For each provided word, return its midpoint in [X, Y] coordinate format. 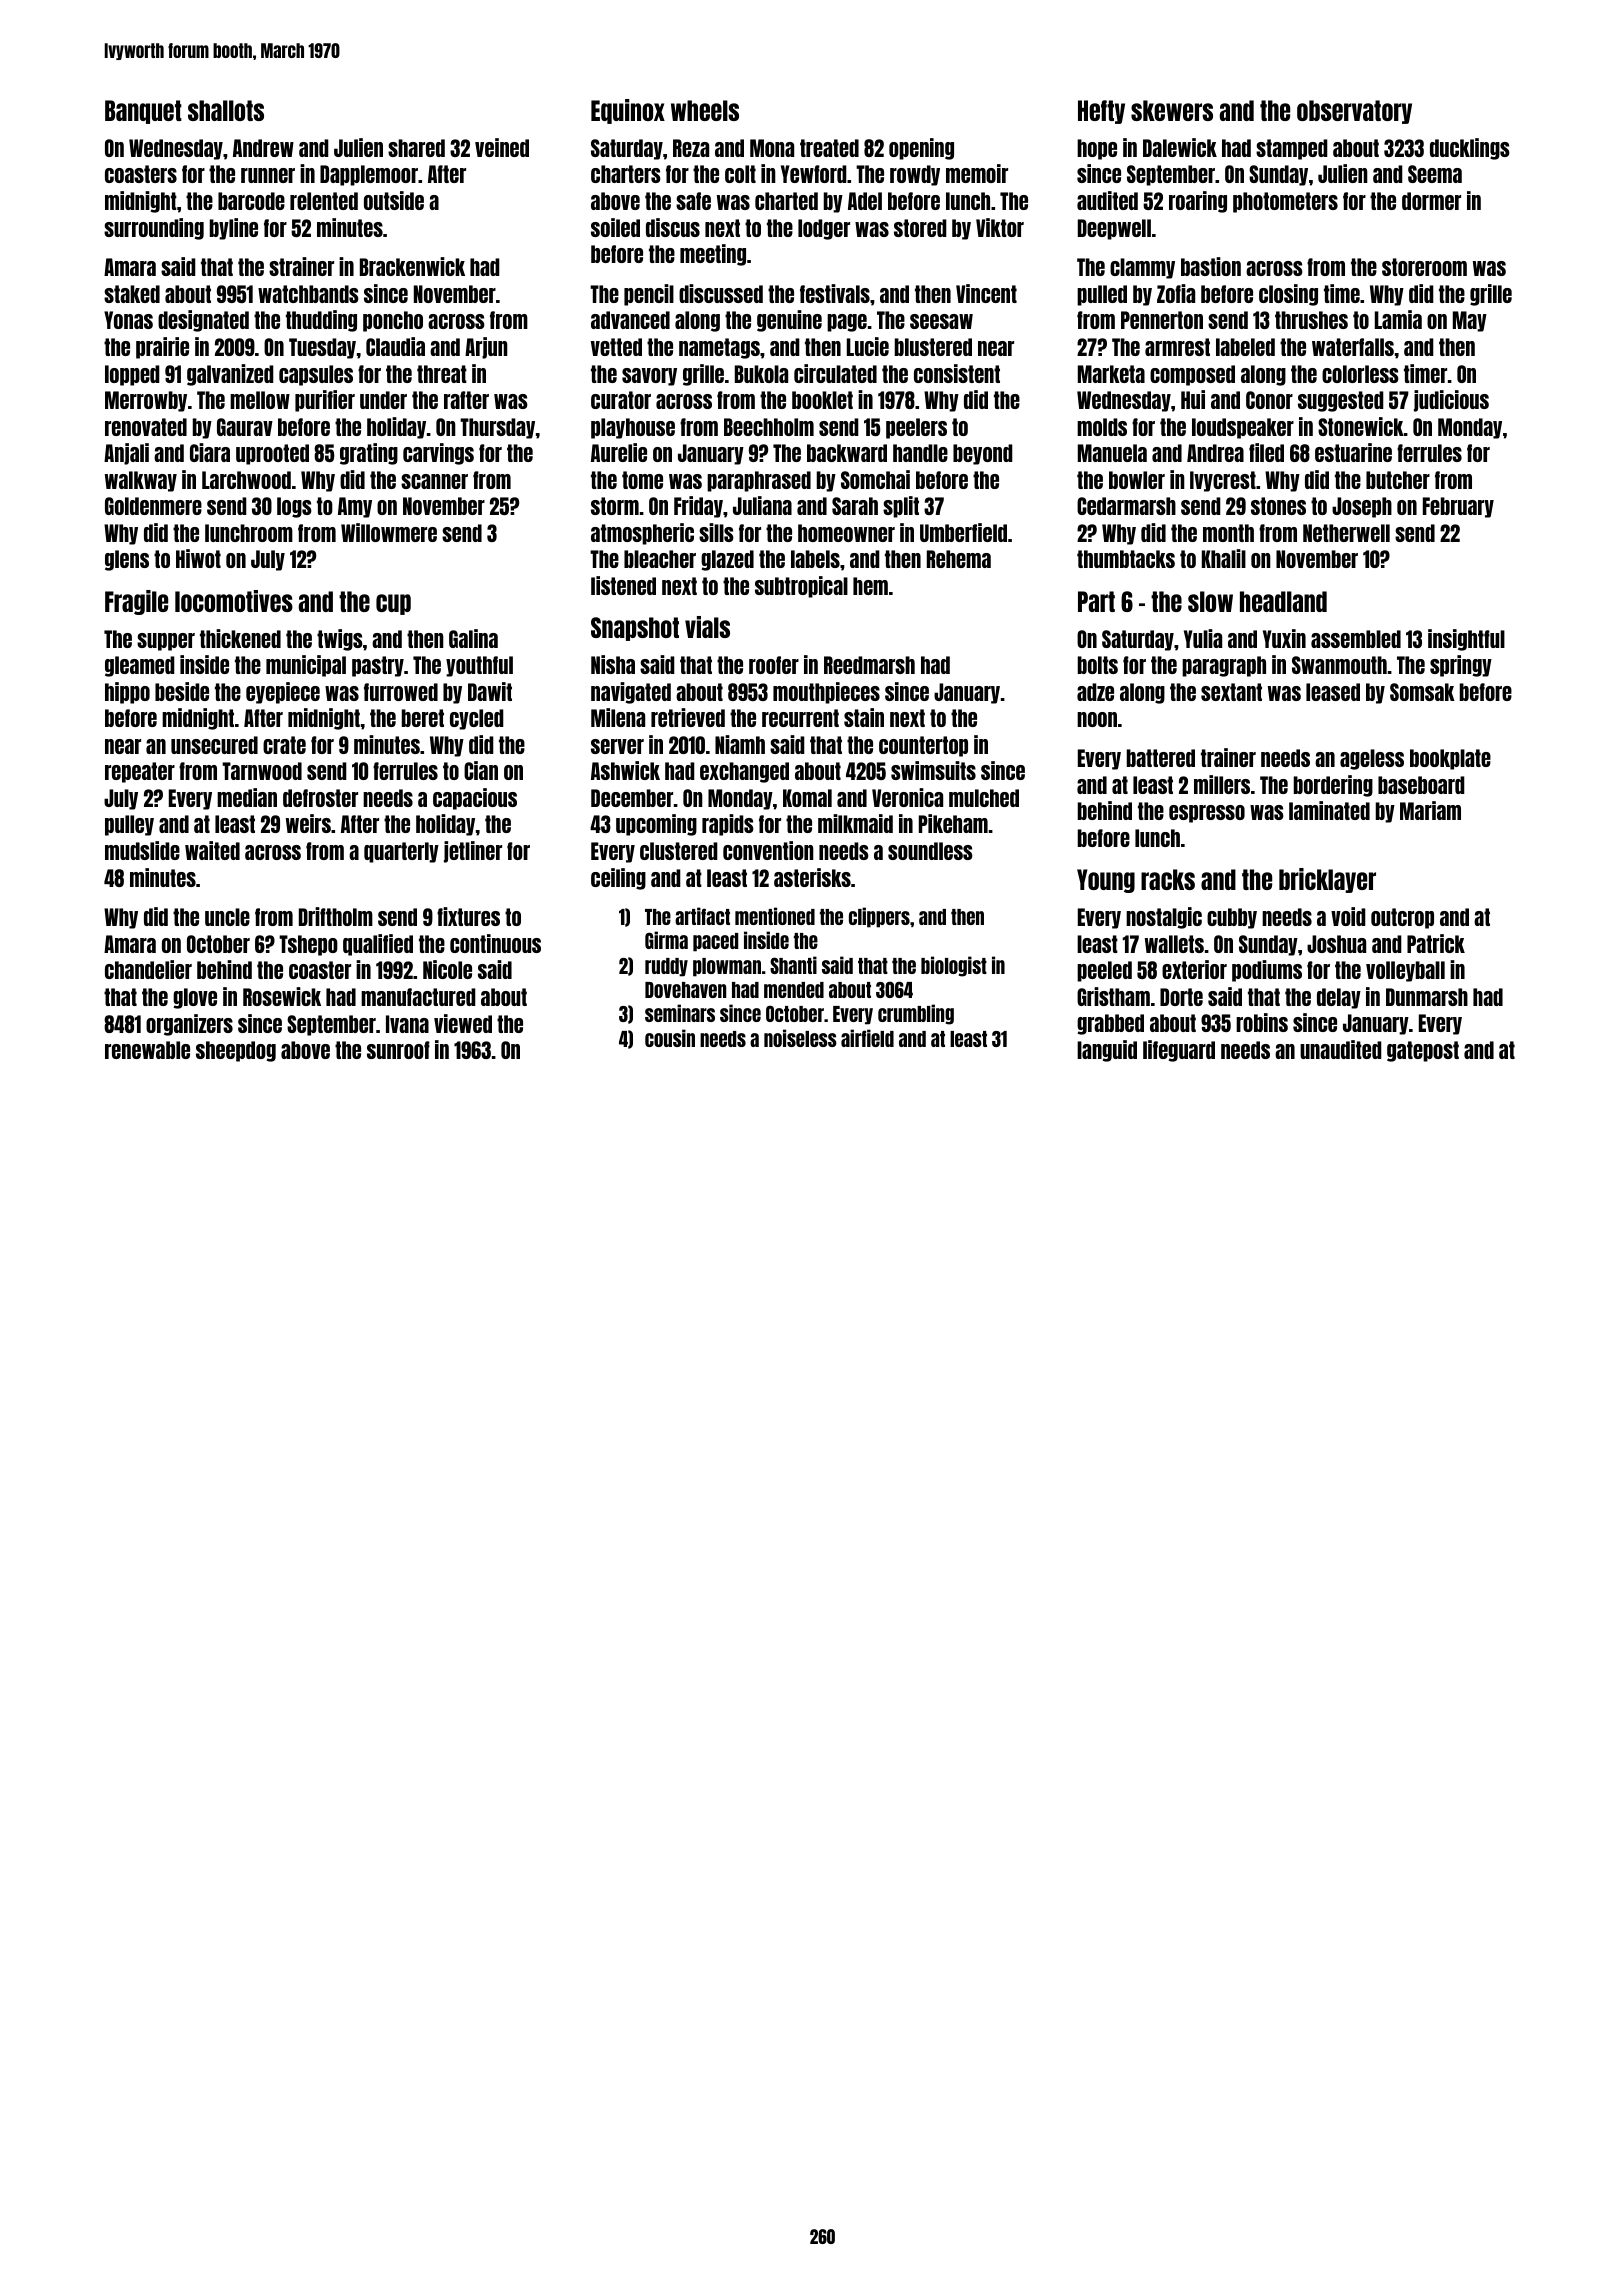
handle [920, 453]
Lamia [1398, 319]
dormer [1431, 201]
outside [394, 200]
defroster [320, 798]
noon [1097, 719]
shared [416, 148]
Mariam [1430, 810]
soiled [615, 227]
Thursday [497, 428]
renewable [147, 1050]
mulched [984, 798]
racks [1168, 879]
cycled [477, 719]
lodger [824, 229]
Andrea [1215, 453]
